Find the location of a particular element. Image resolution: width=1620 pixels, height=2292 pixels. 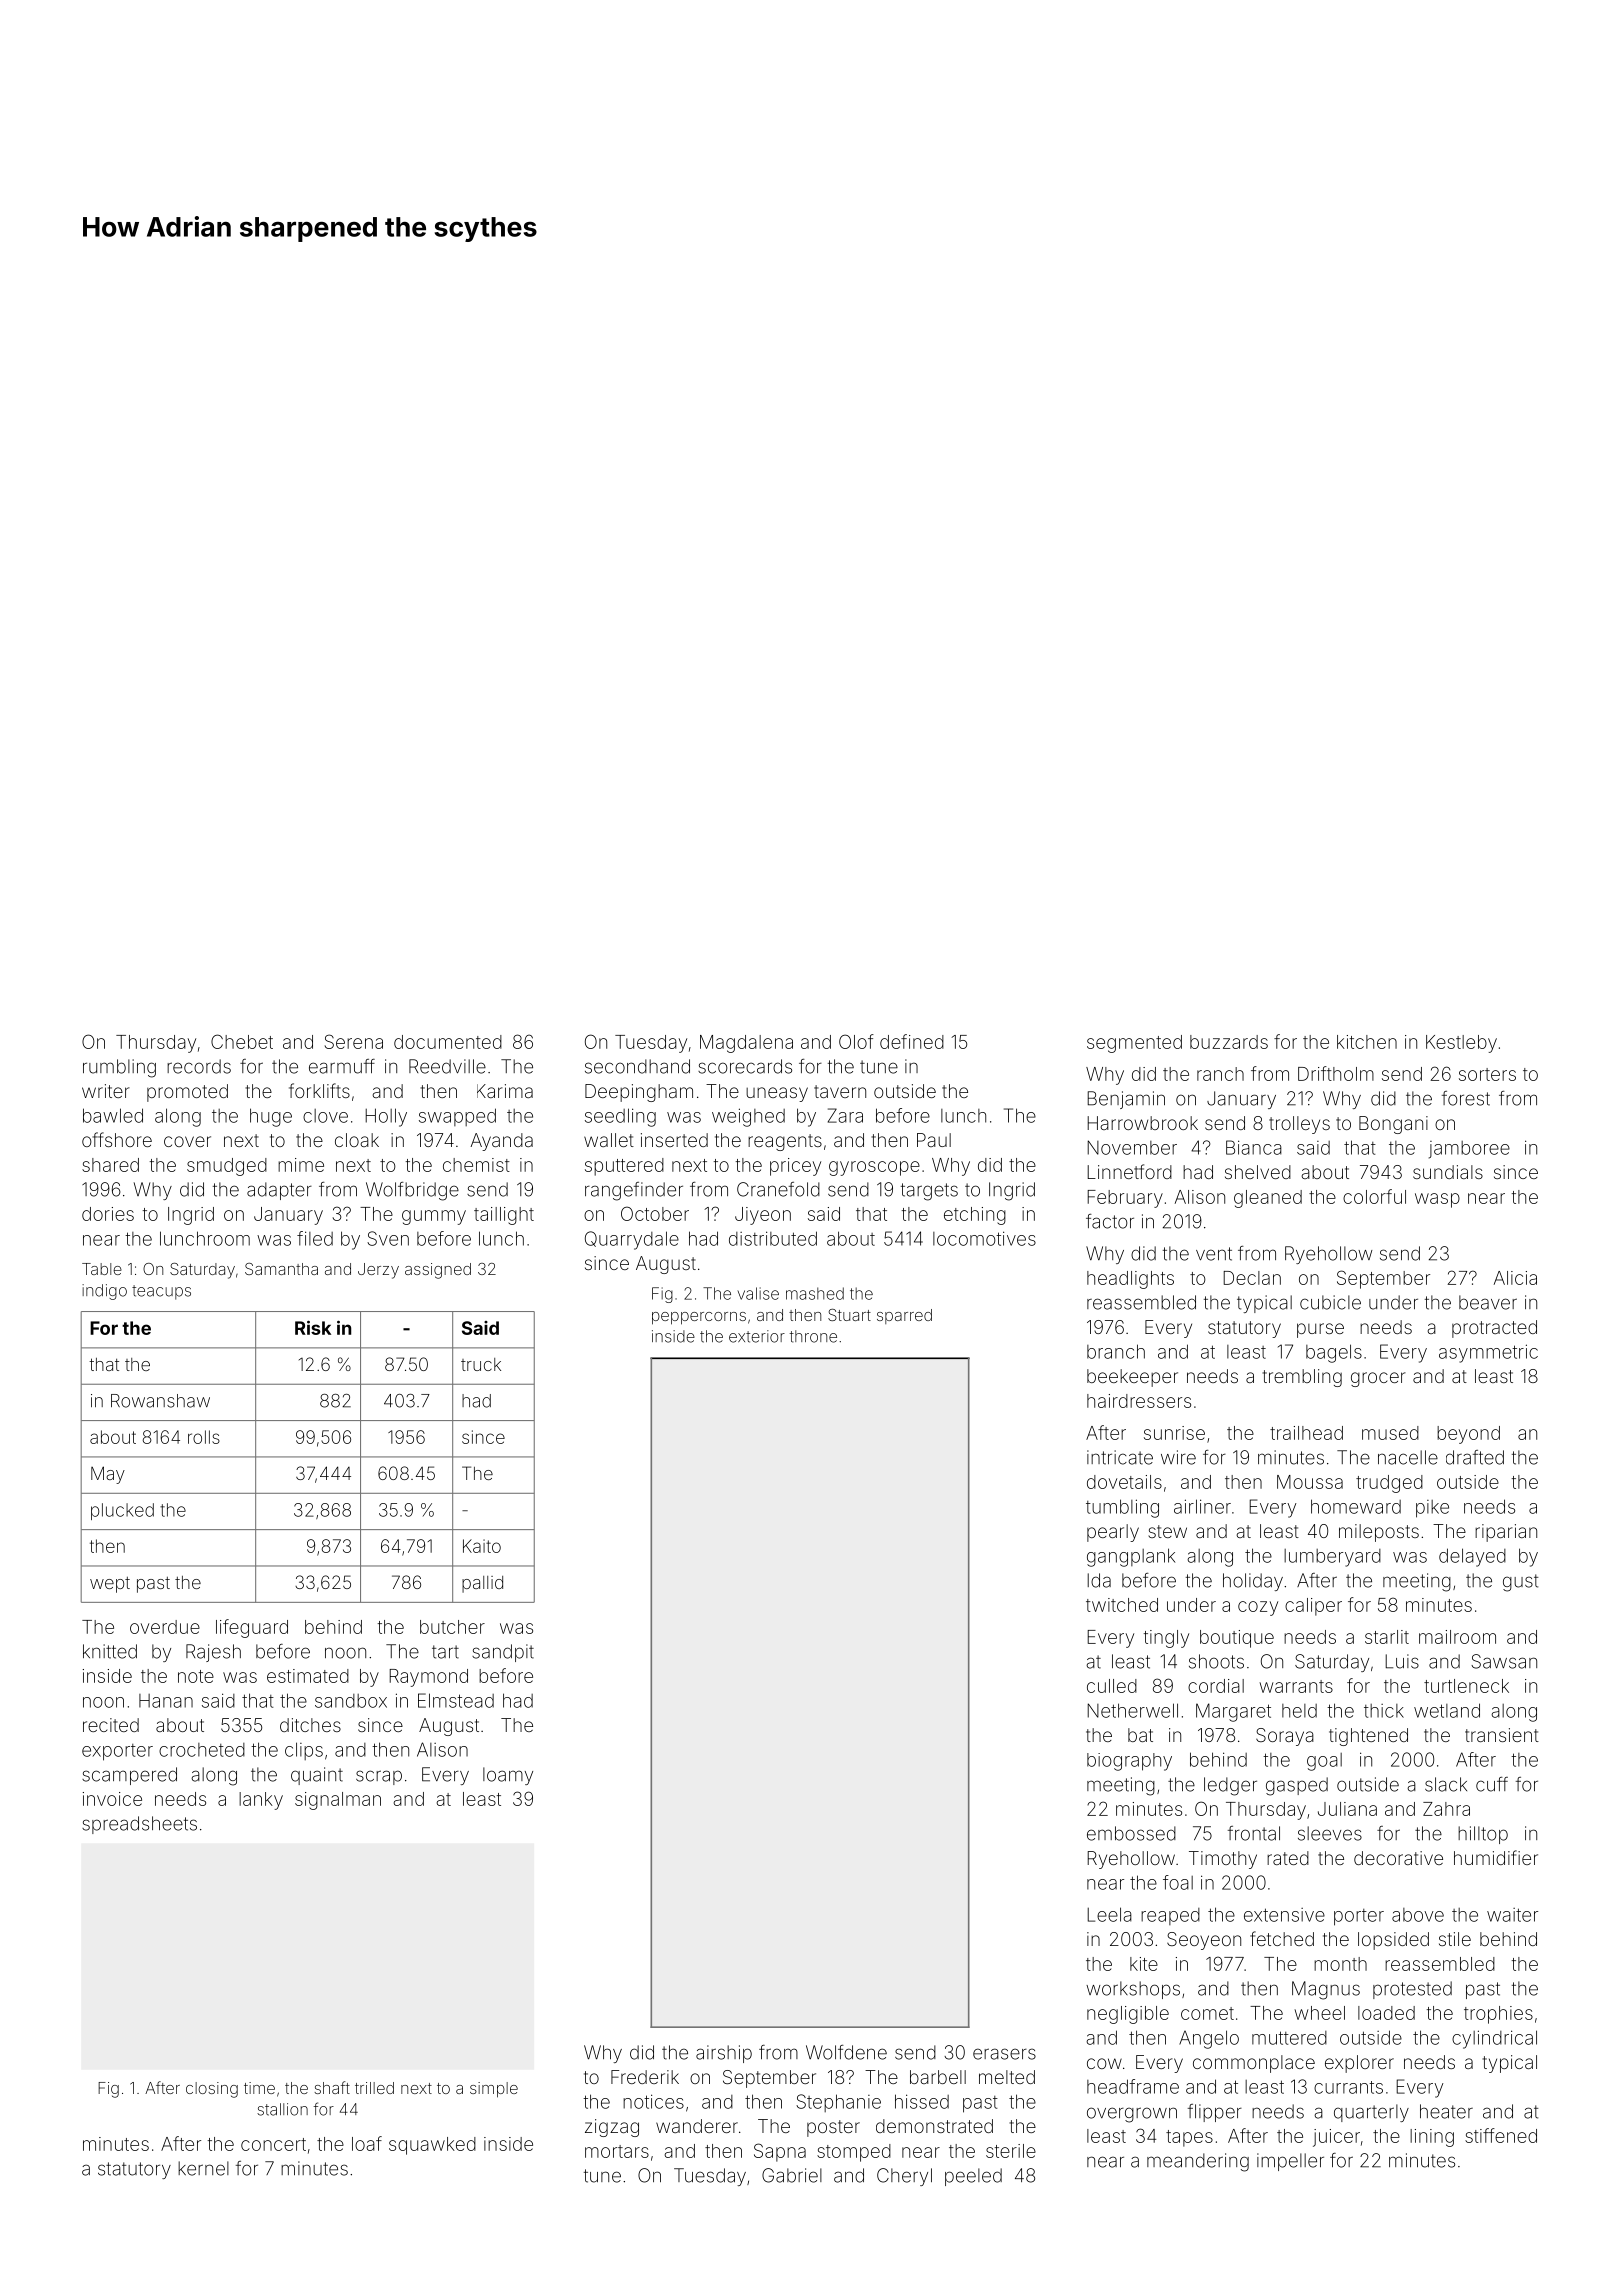

swapped is located at coordinates (457, 1117).
